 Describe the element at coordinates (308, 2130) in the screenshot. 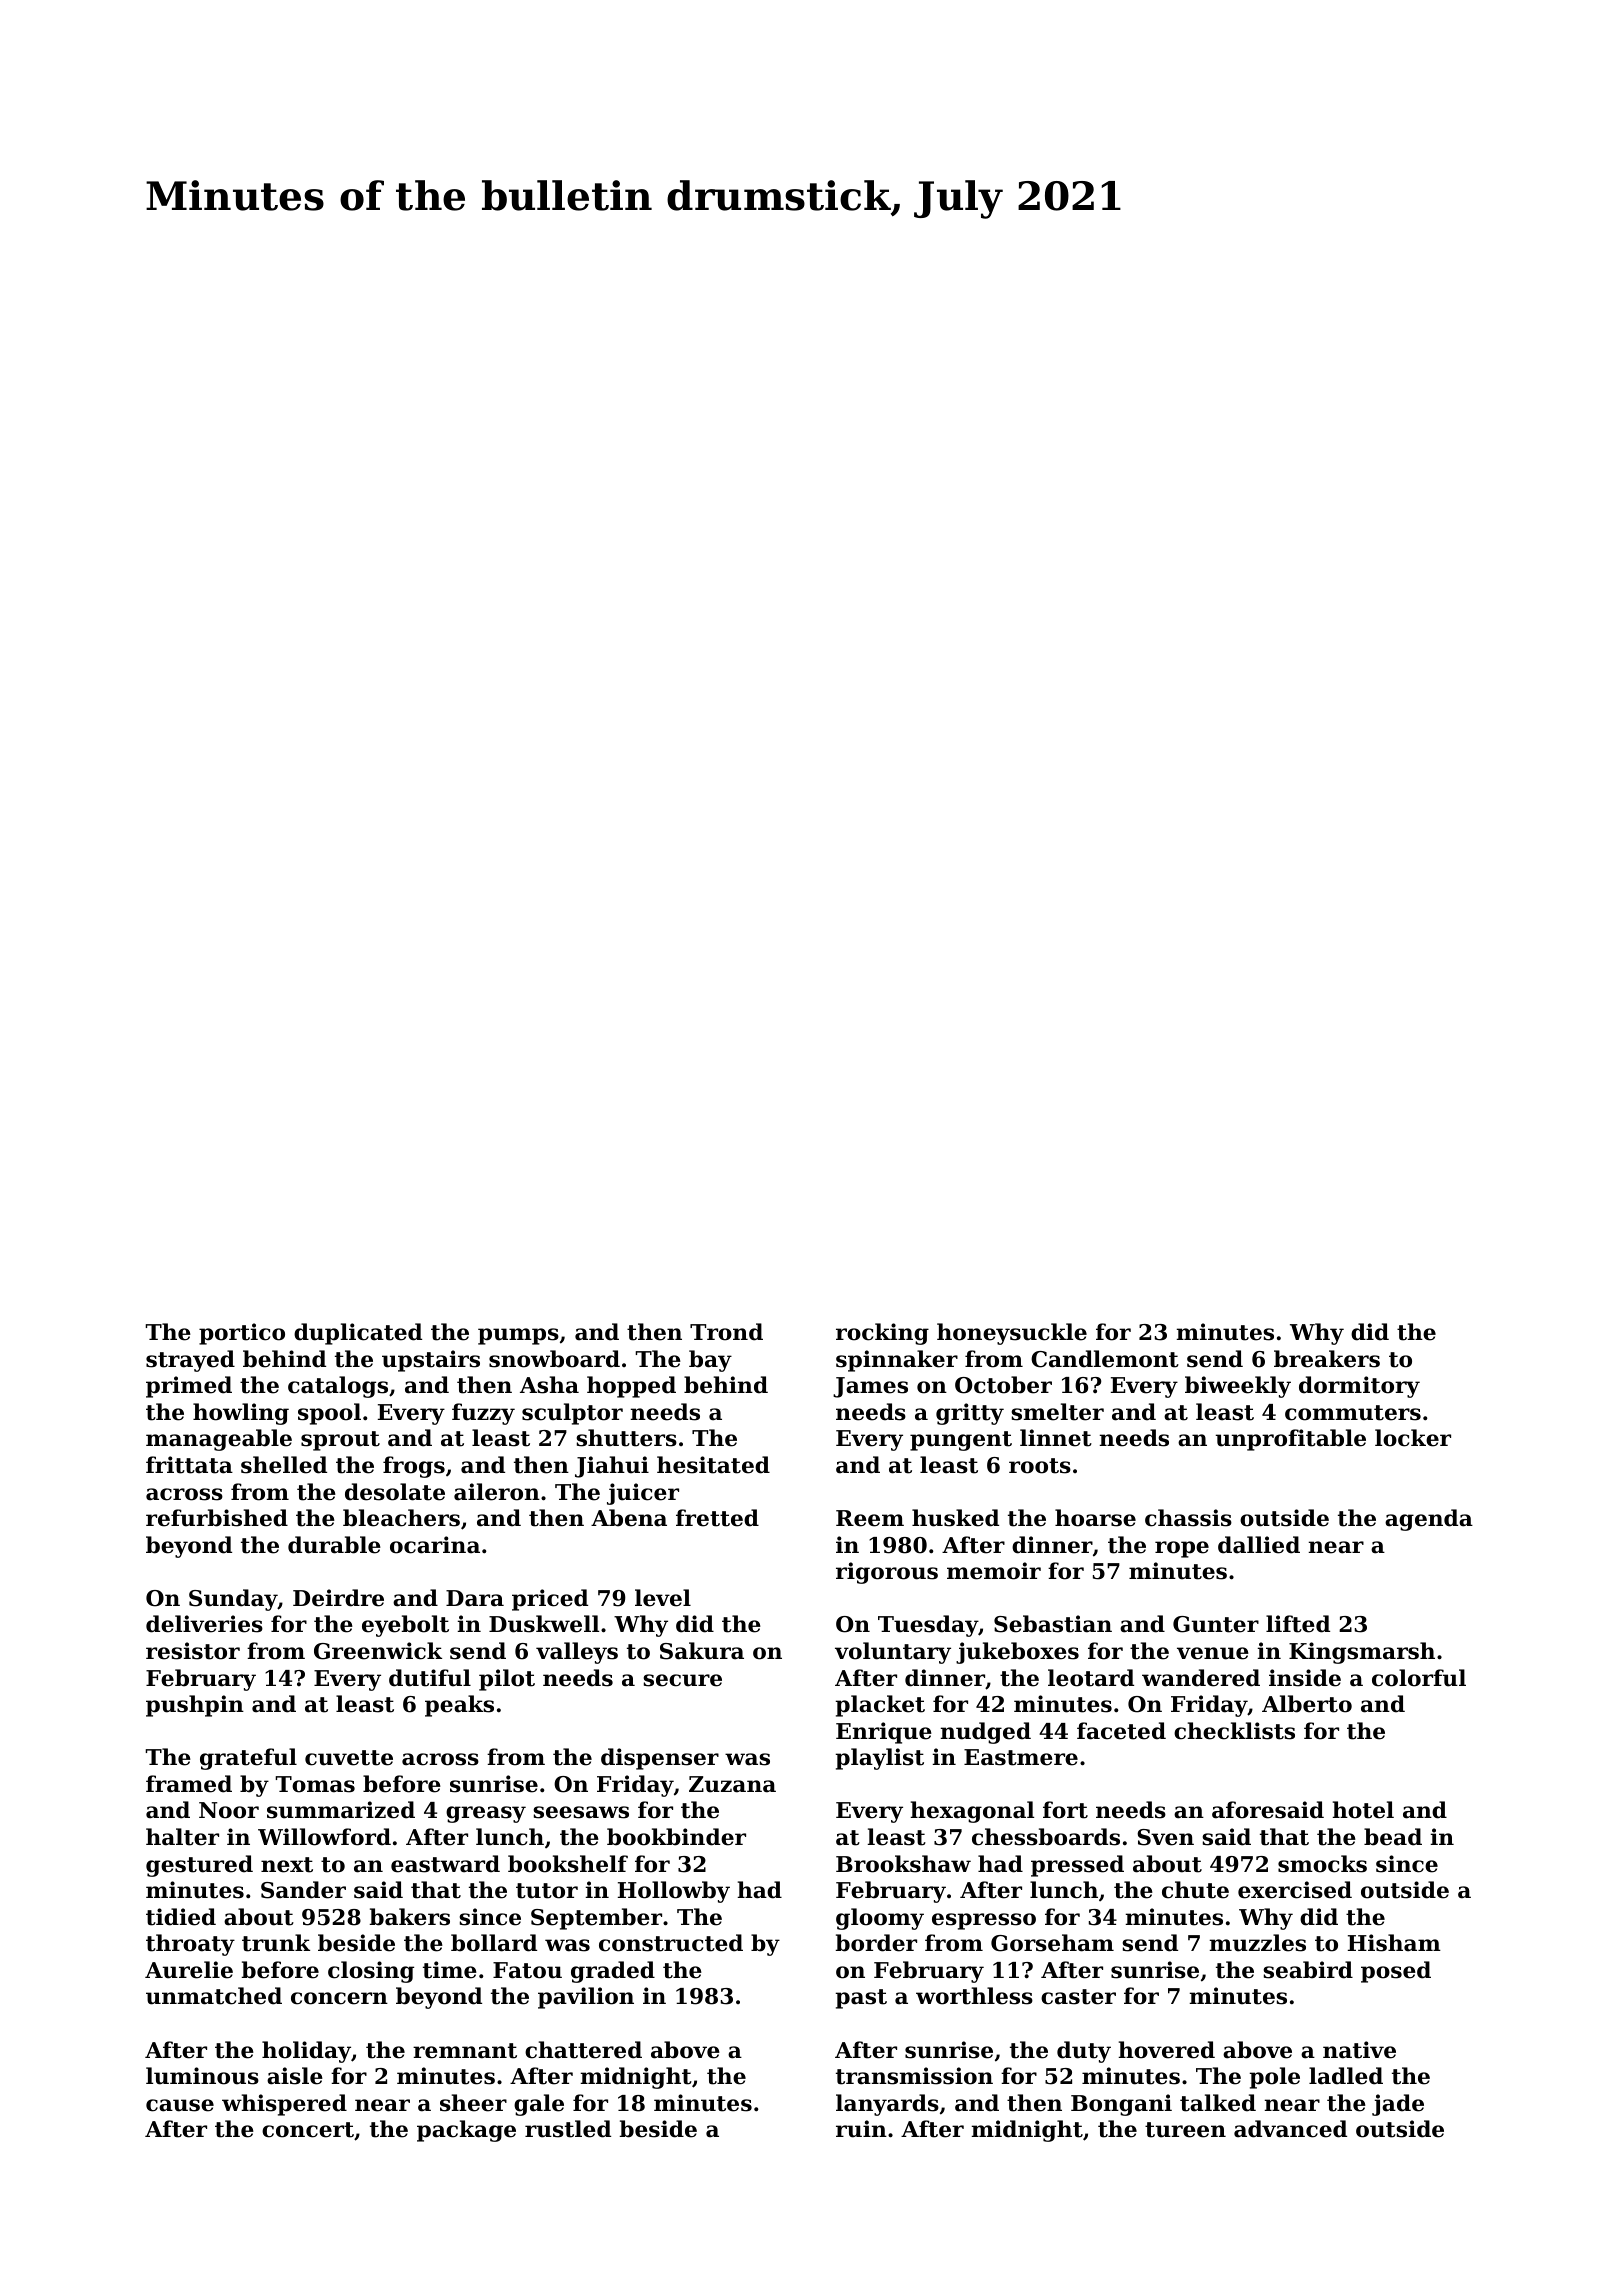

I see `concert` at that location.
